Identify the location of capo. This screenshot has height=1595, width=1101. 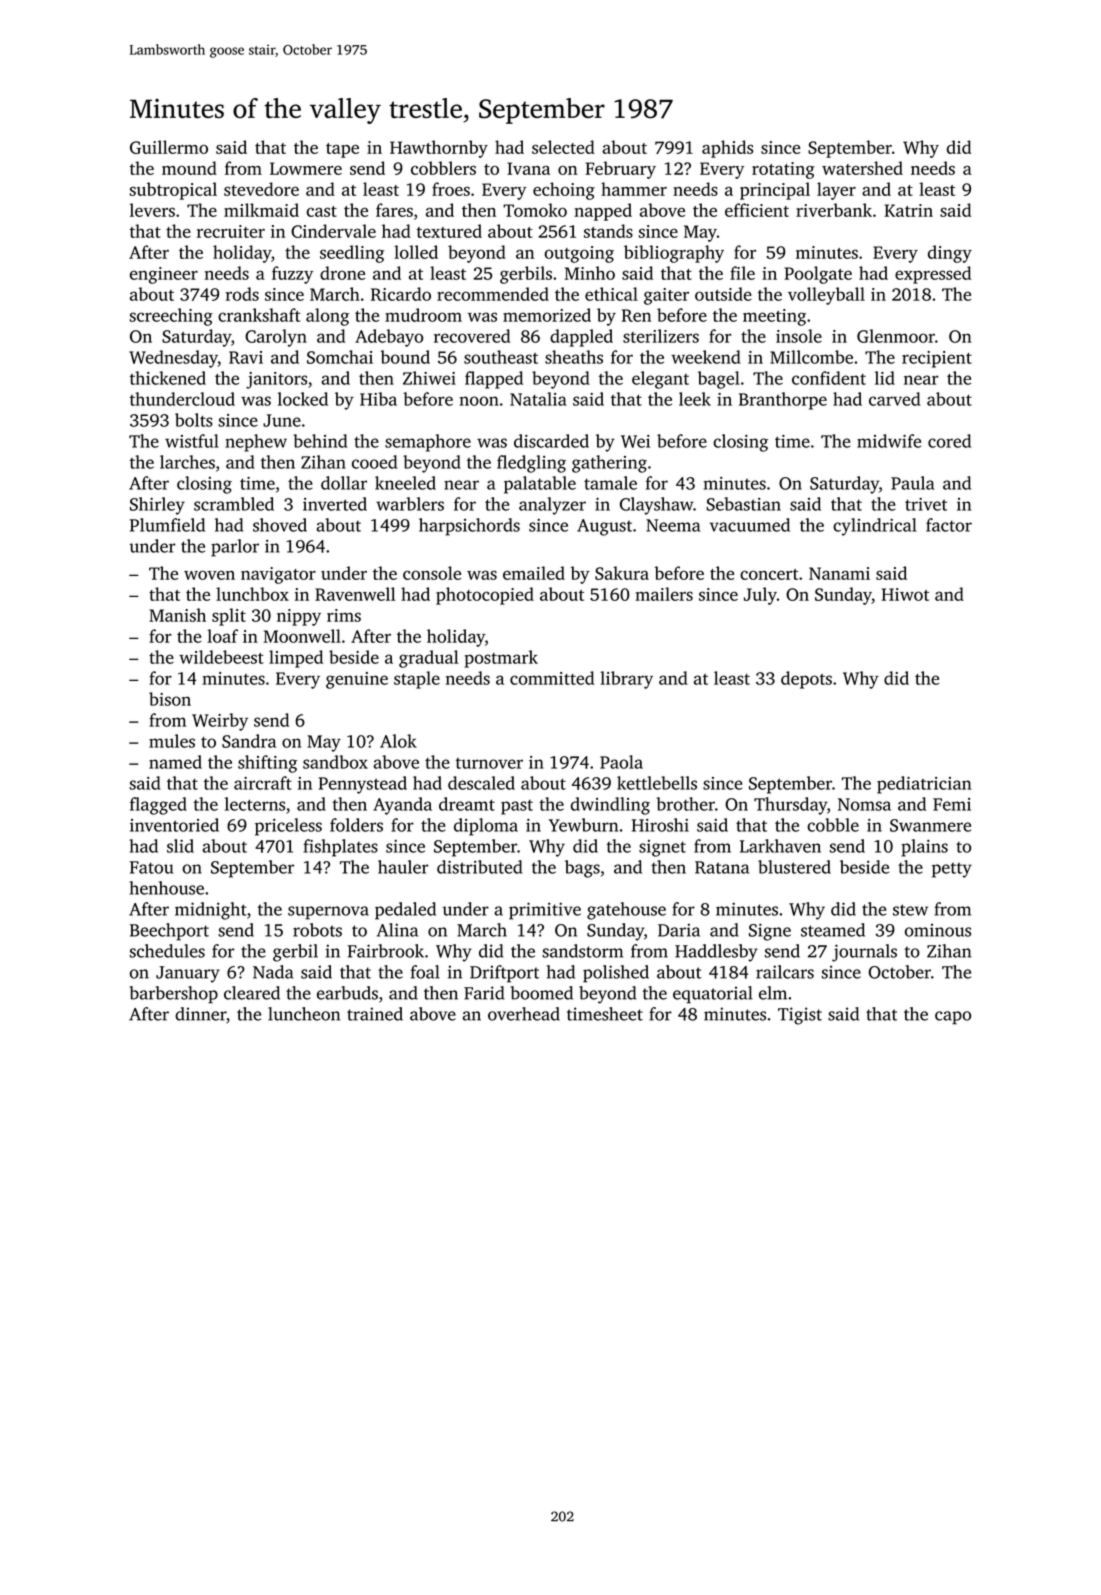
(953, 1018).
